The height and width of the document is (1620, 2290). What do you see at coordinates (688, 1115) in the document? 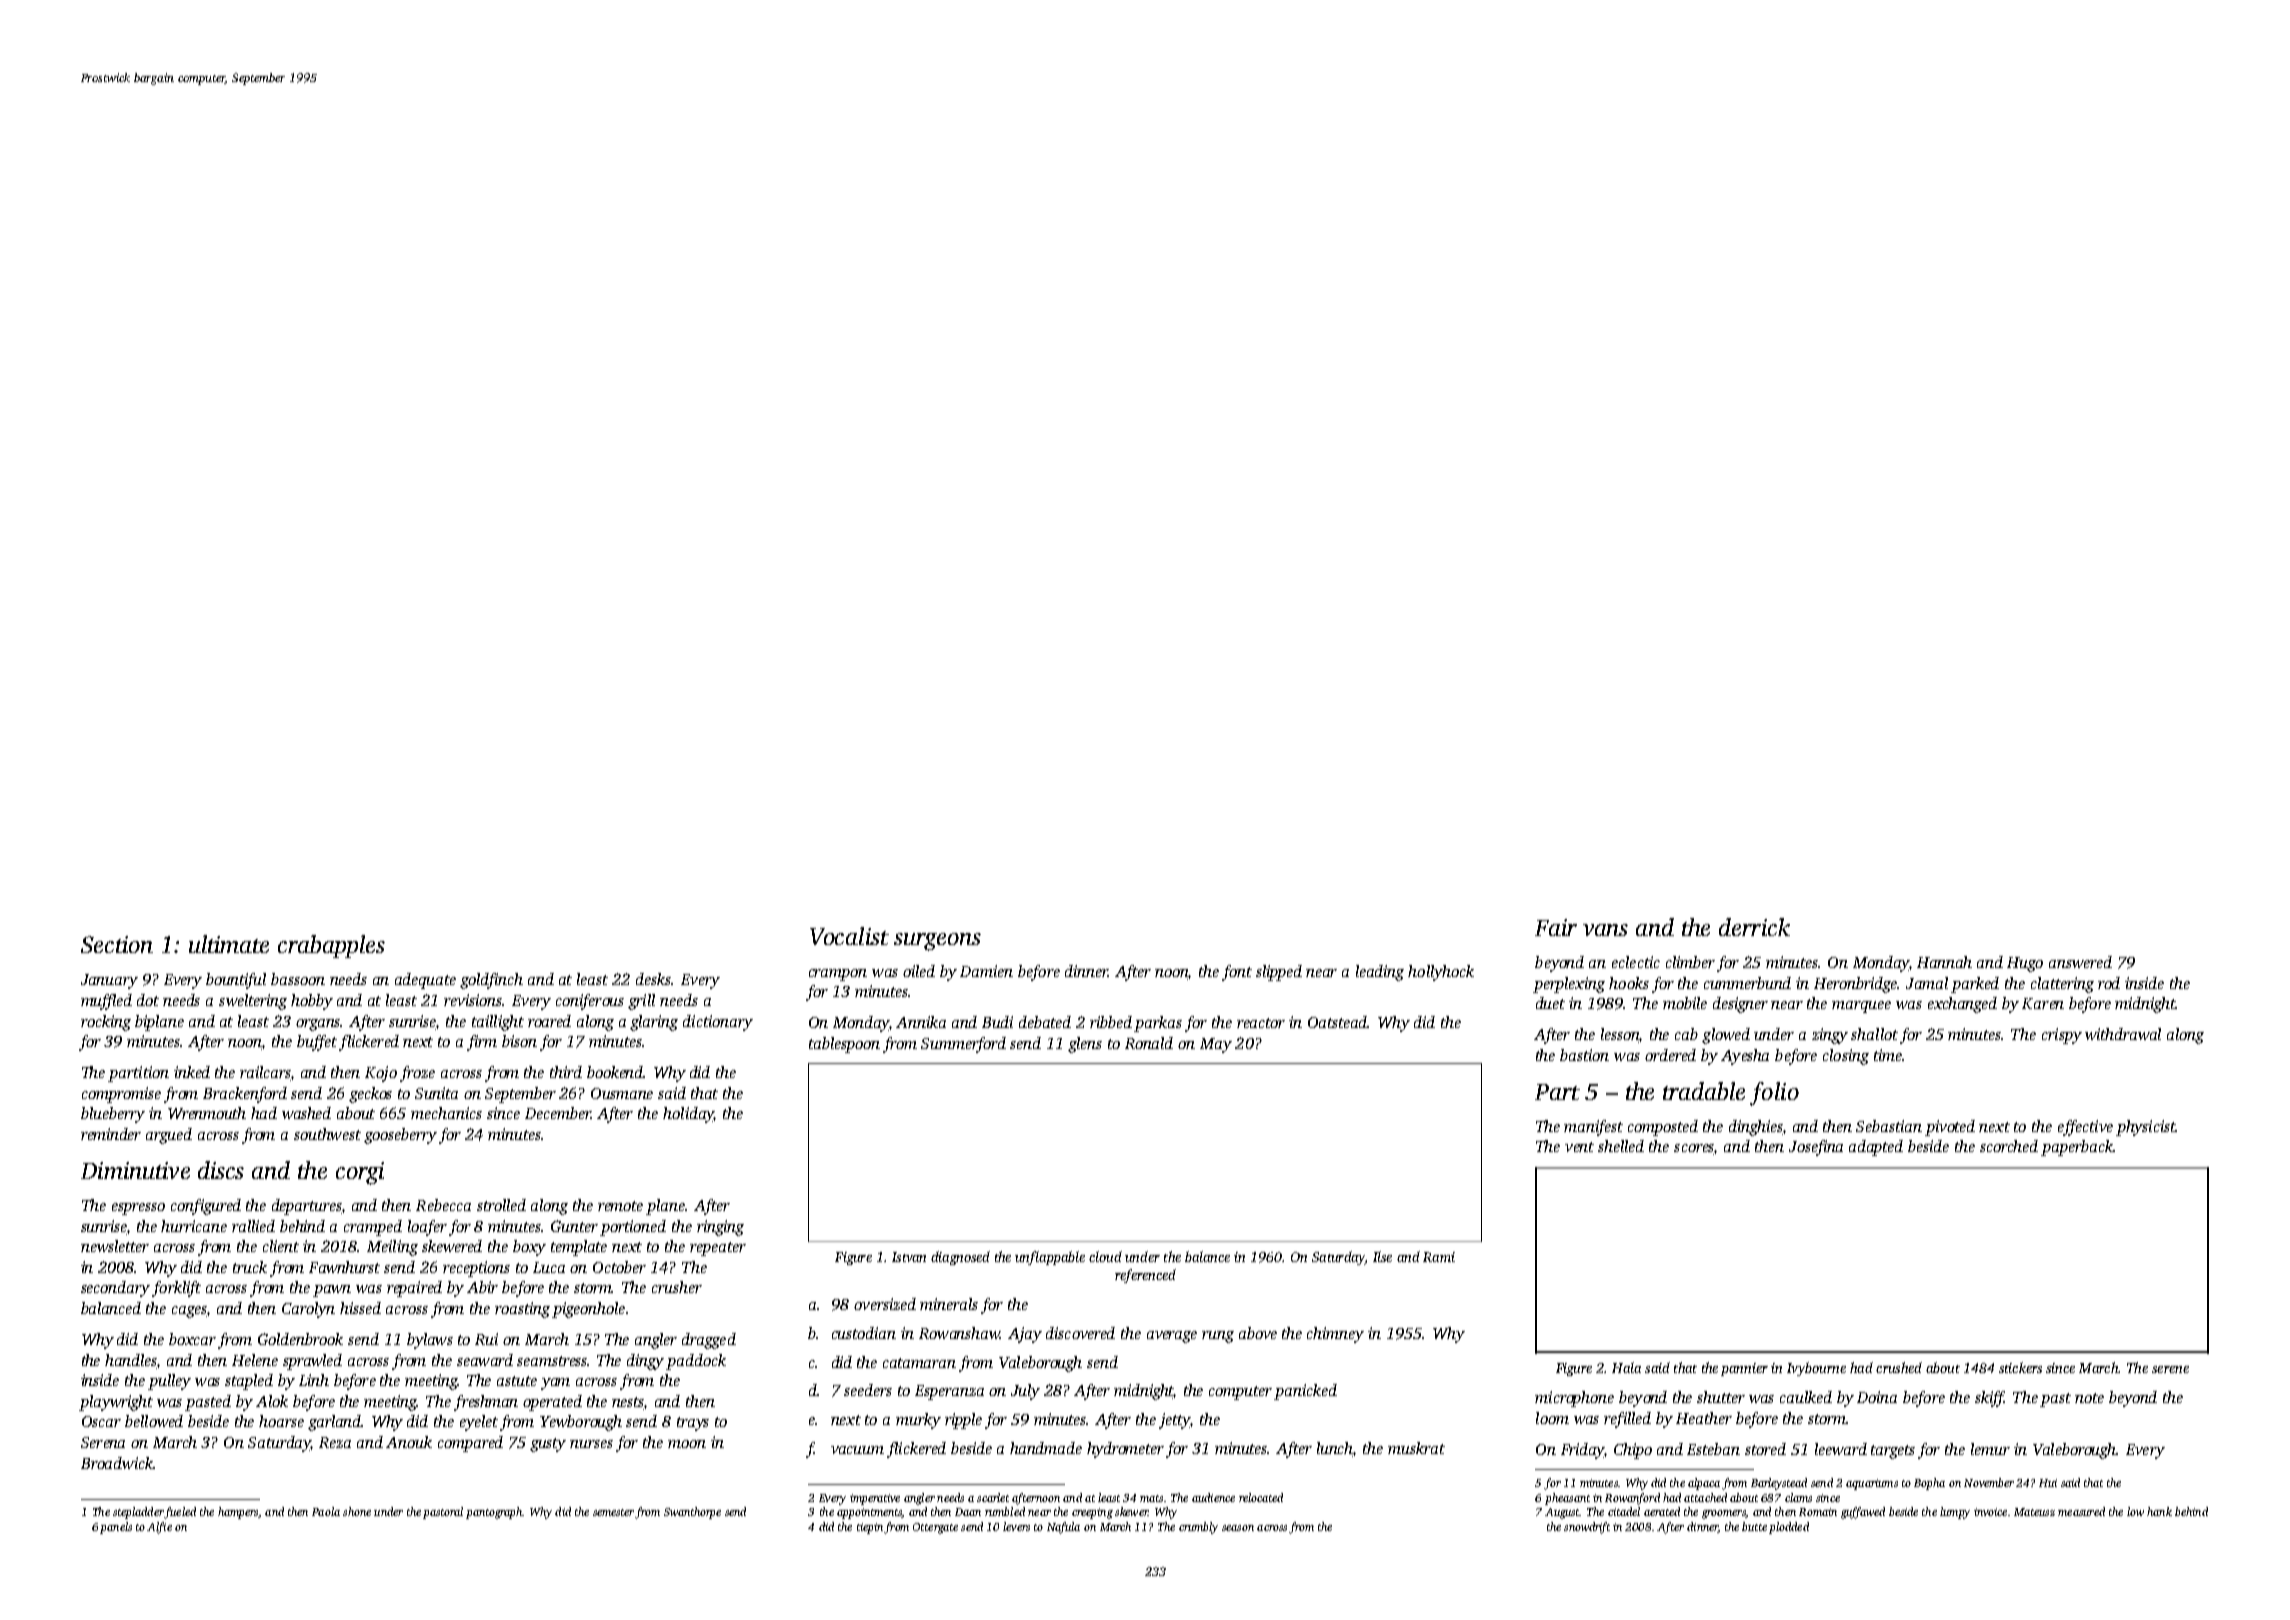
I see `holiday` at bounding box center [688, 1115].
